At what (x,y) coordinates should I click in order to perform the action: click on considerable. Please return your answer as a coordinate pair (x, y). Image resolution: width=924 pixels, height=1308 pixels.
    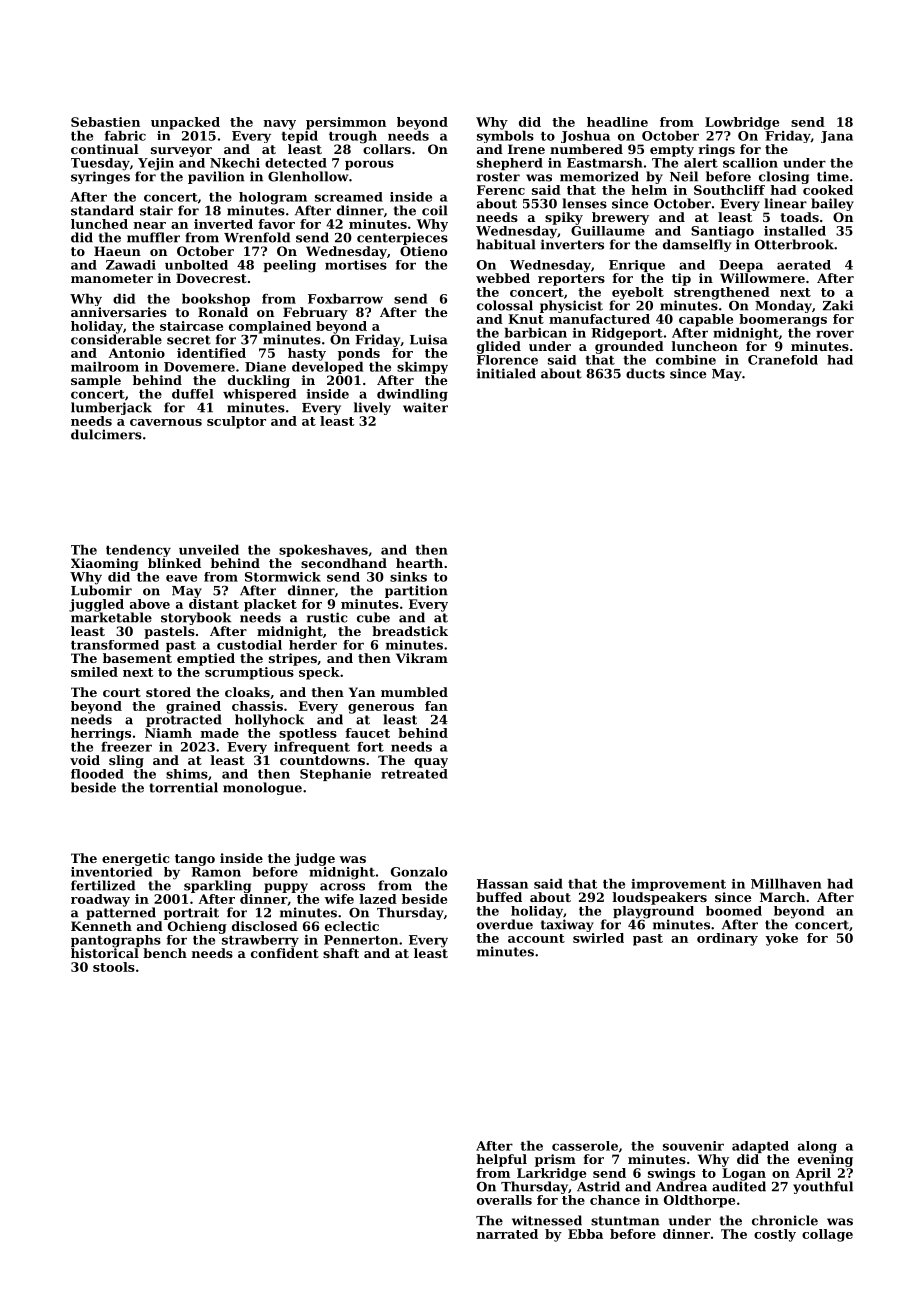
    Looking at the image, I should click on (116, 339).
